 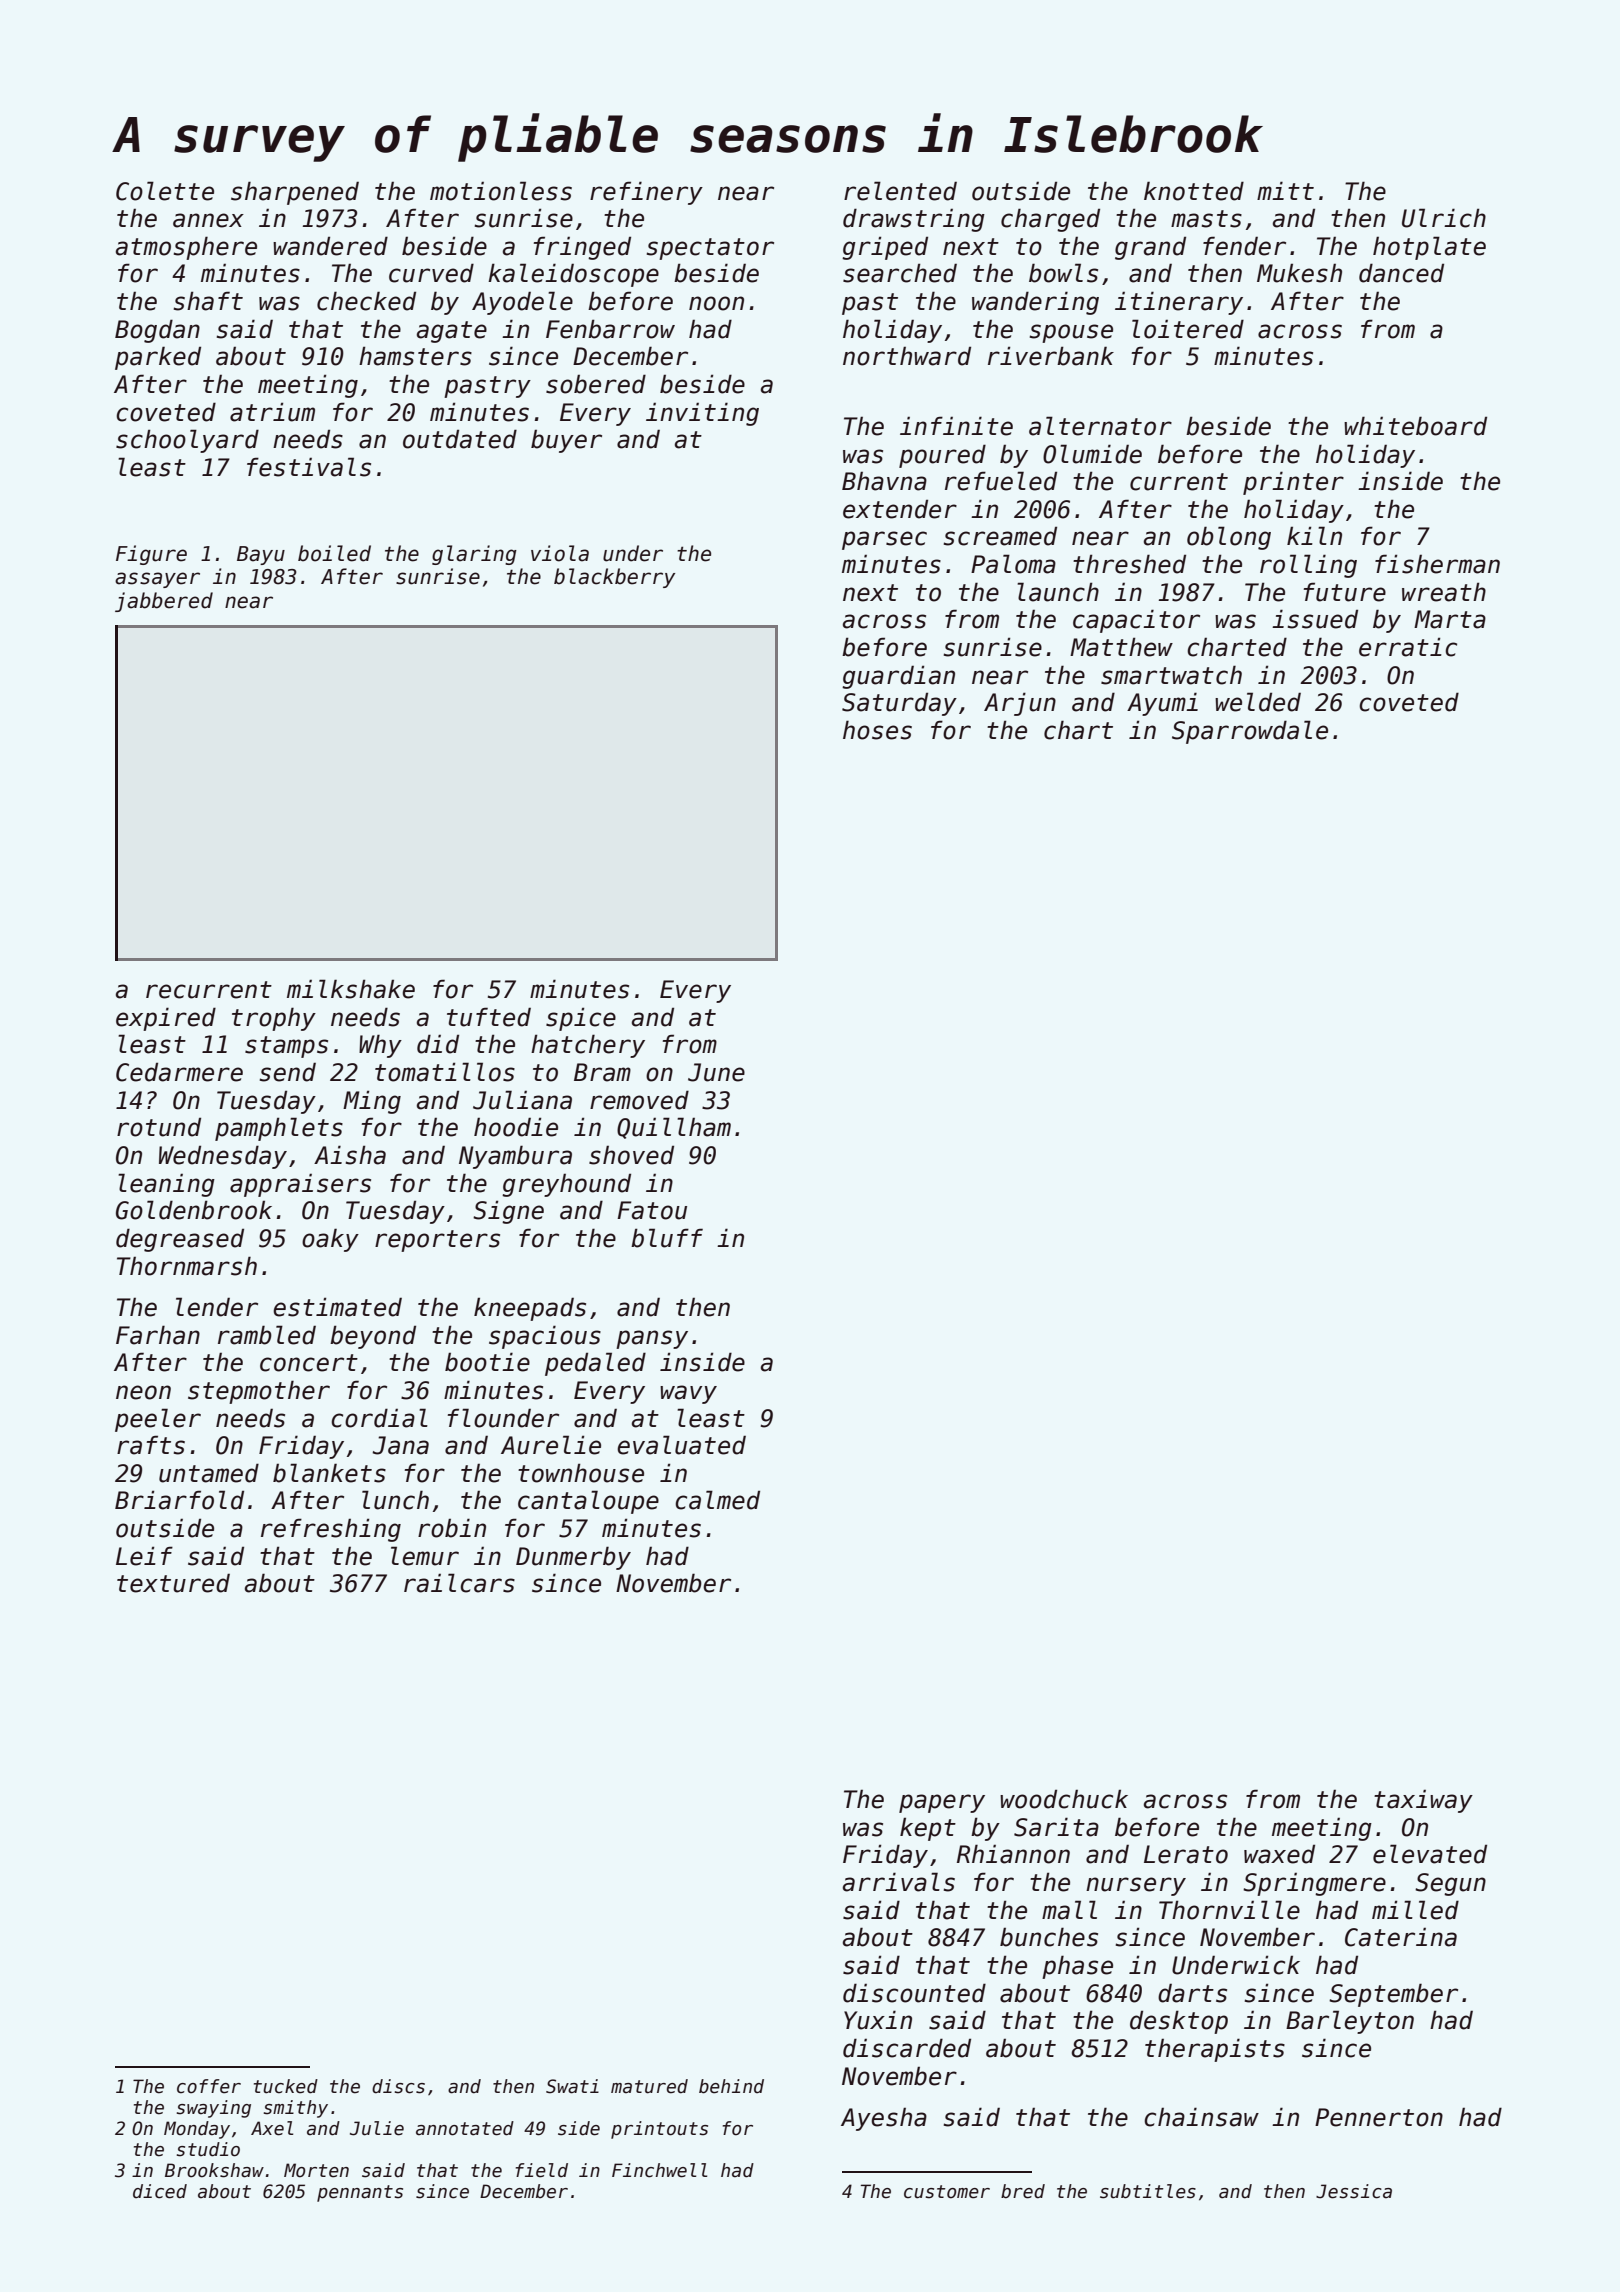 I want to click on Sparrowdale, so click(x=1250, y=732).
